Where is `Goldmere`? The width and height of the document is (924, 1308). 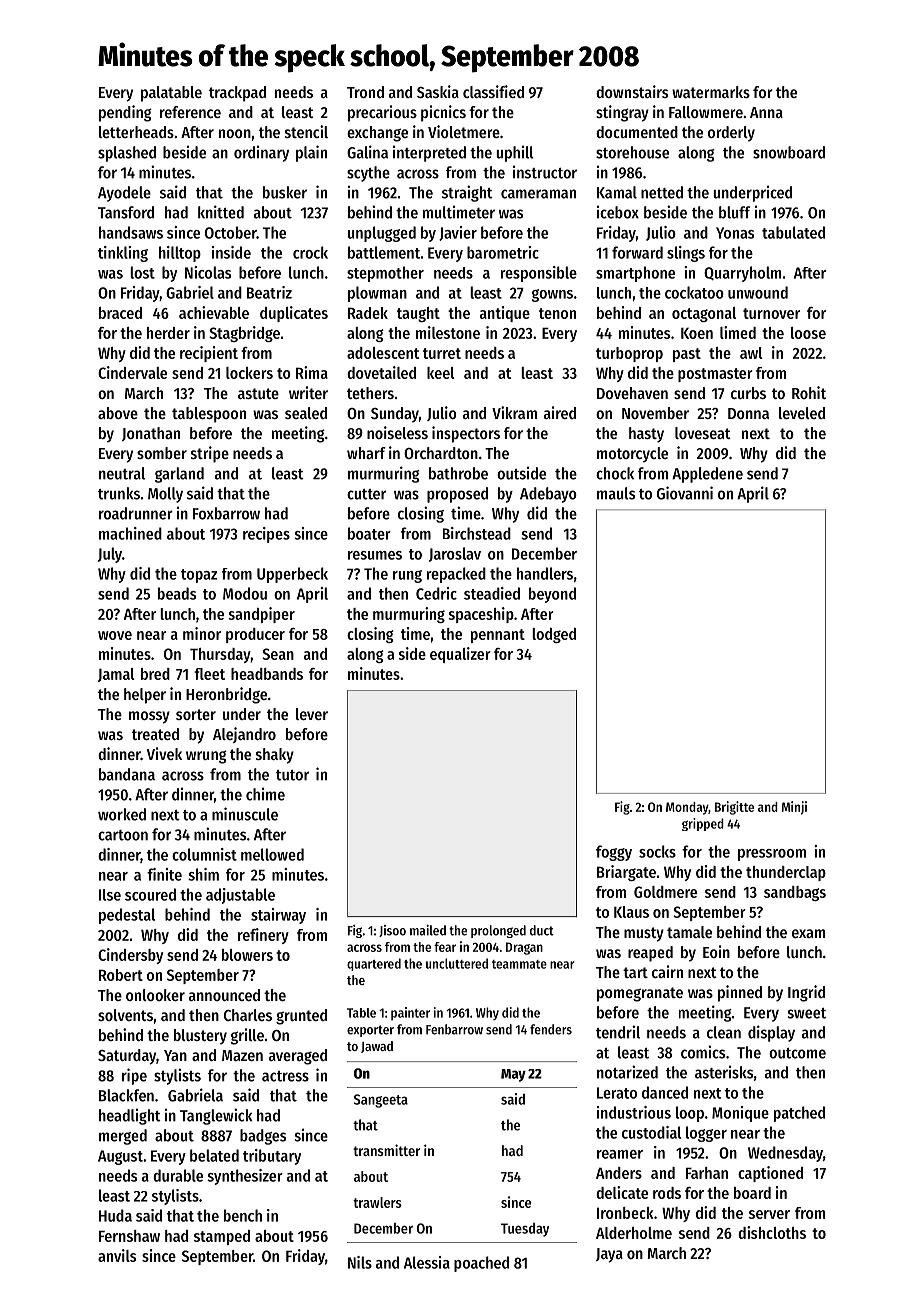 Goldmere is located at coordinates (665, 892).
